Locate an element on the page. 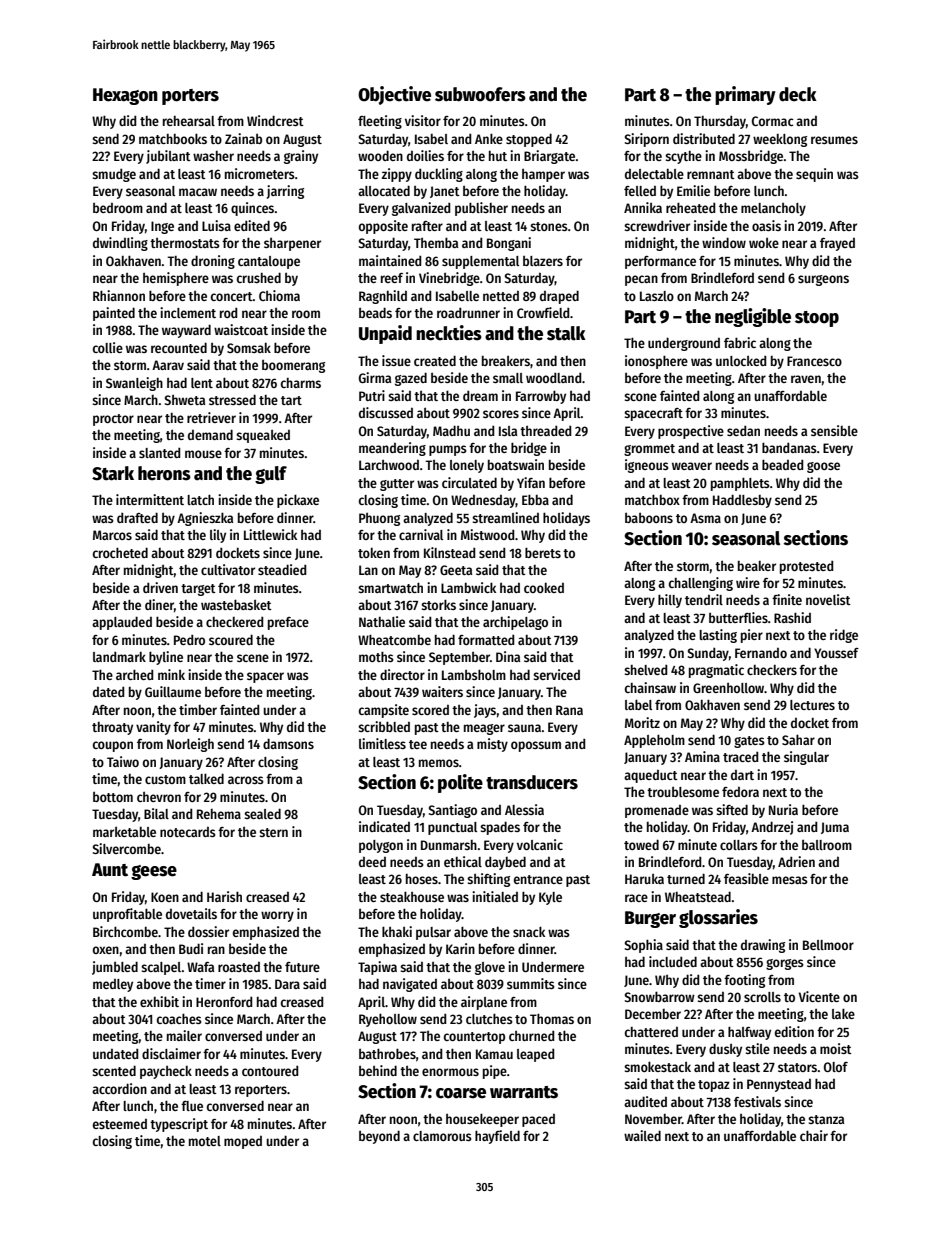 The image size is (952, 1233). primary is located at coordinates (745, 95).
